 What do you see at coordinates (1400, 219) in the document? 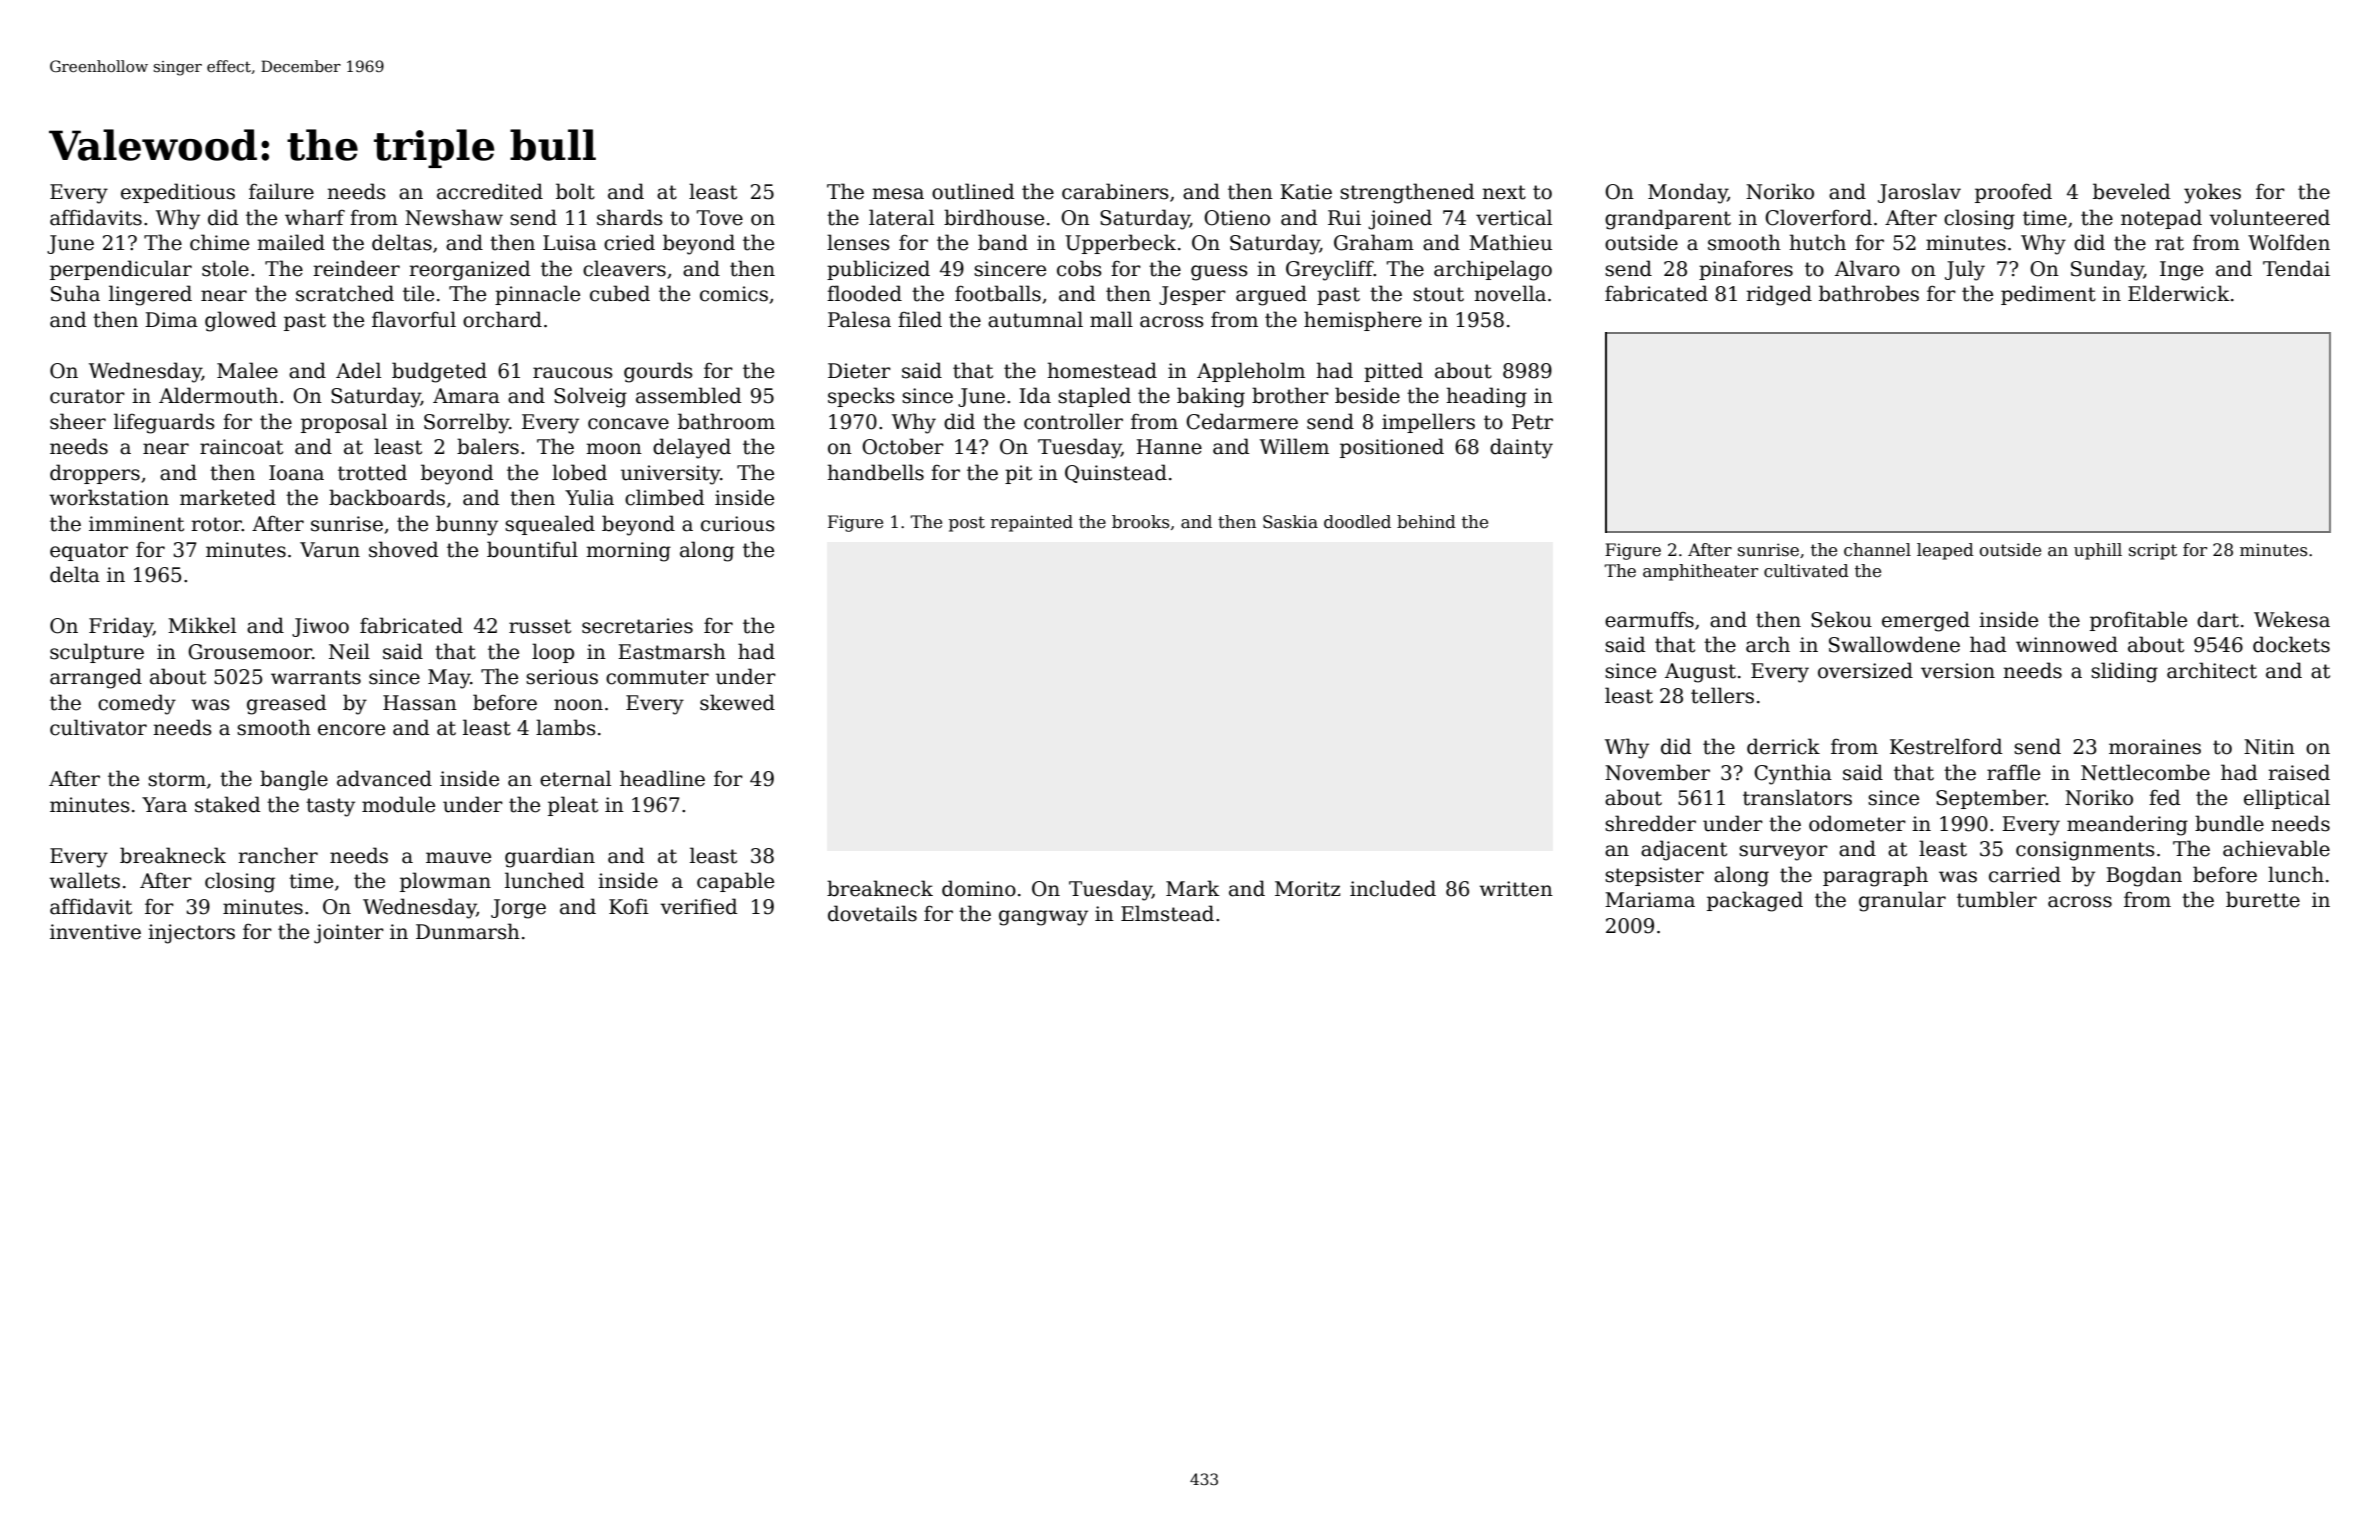
I see `joined` at bounding box center [1400, 219].
